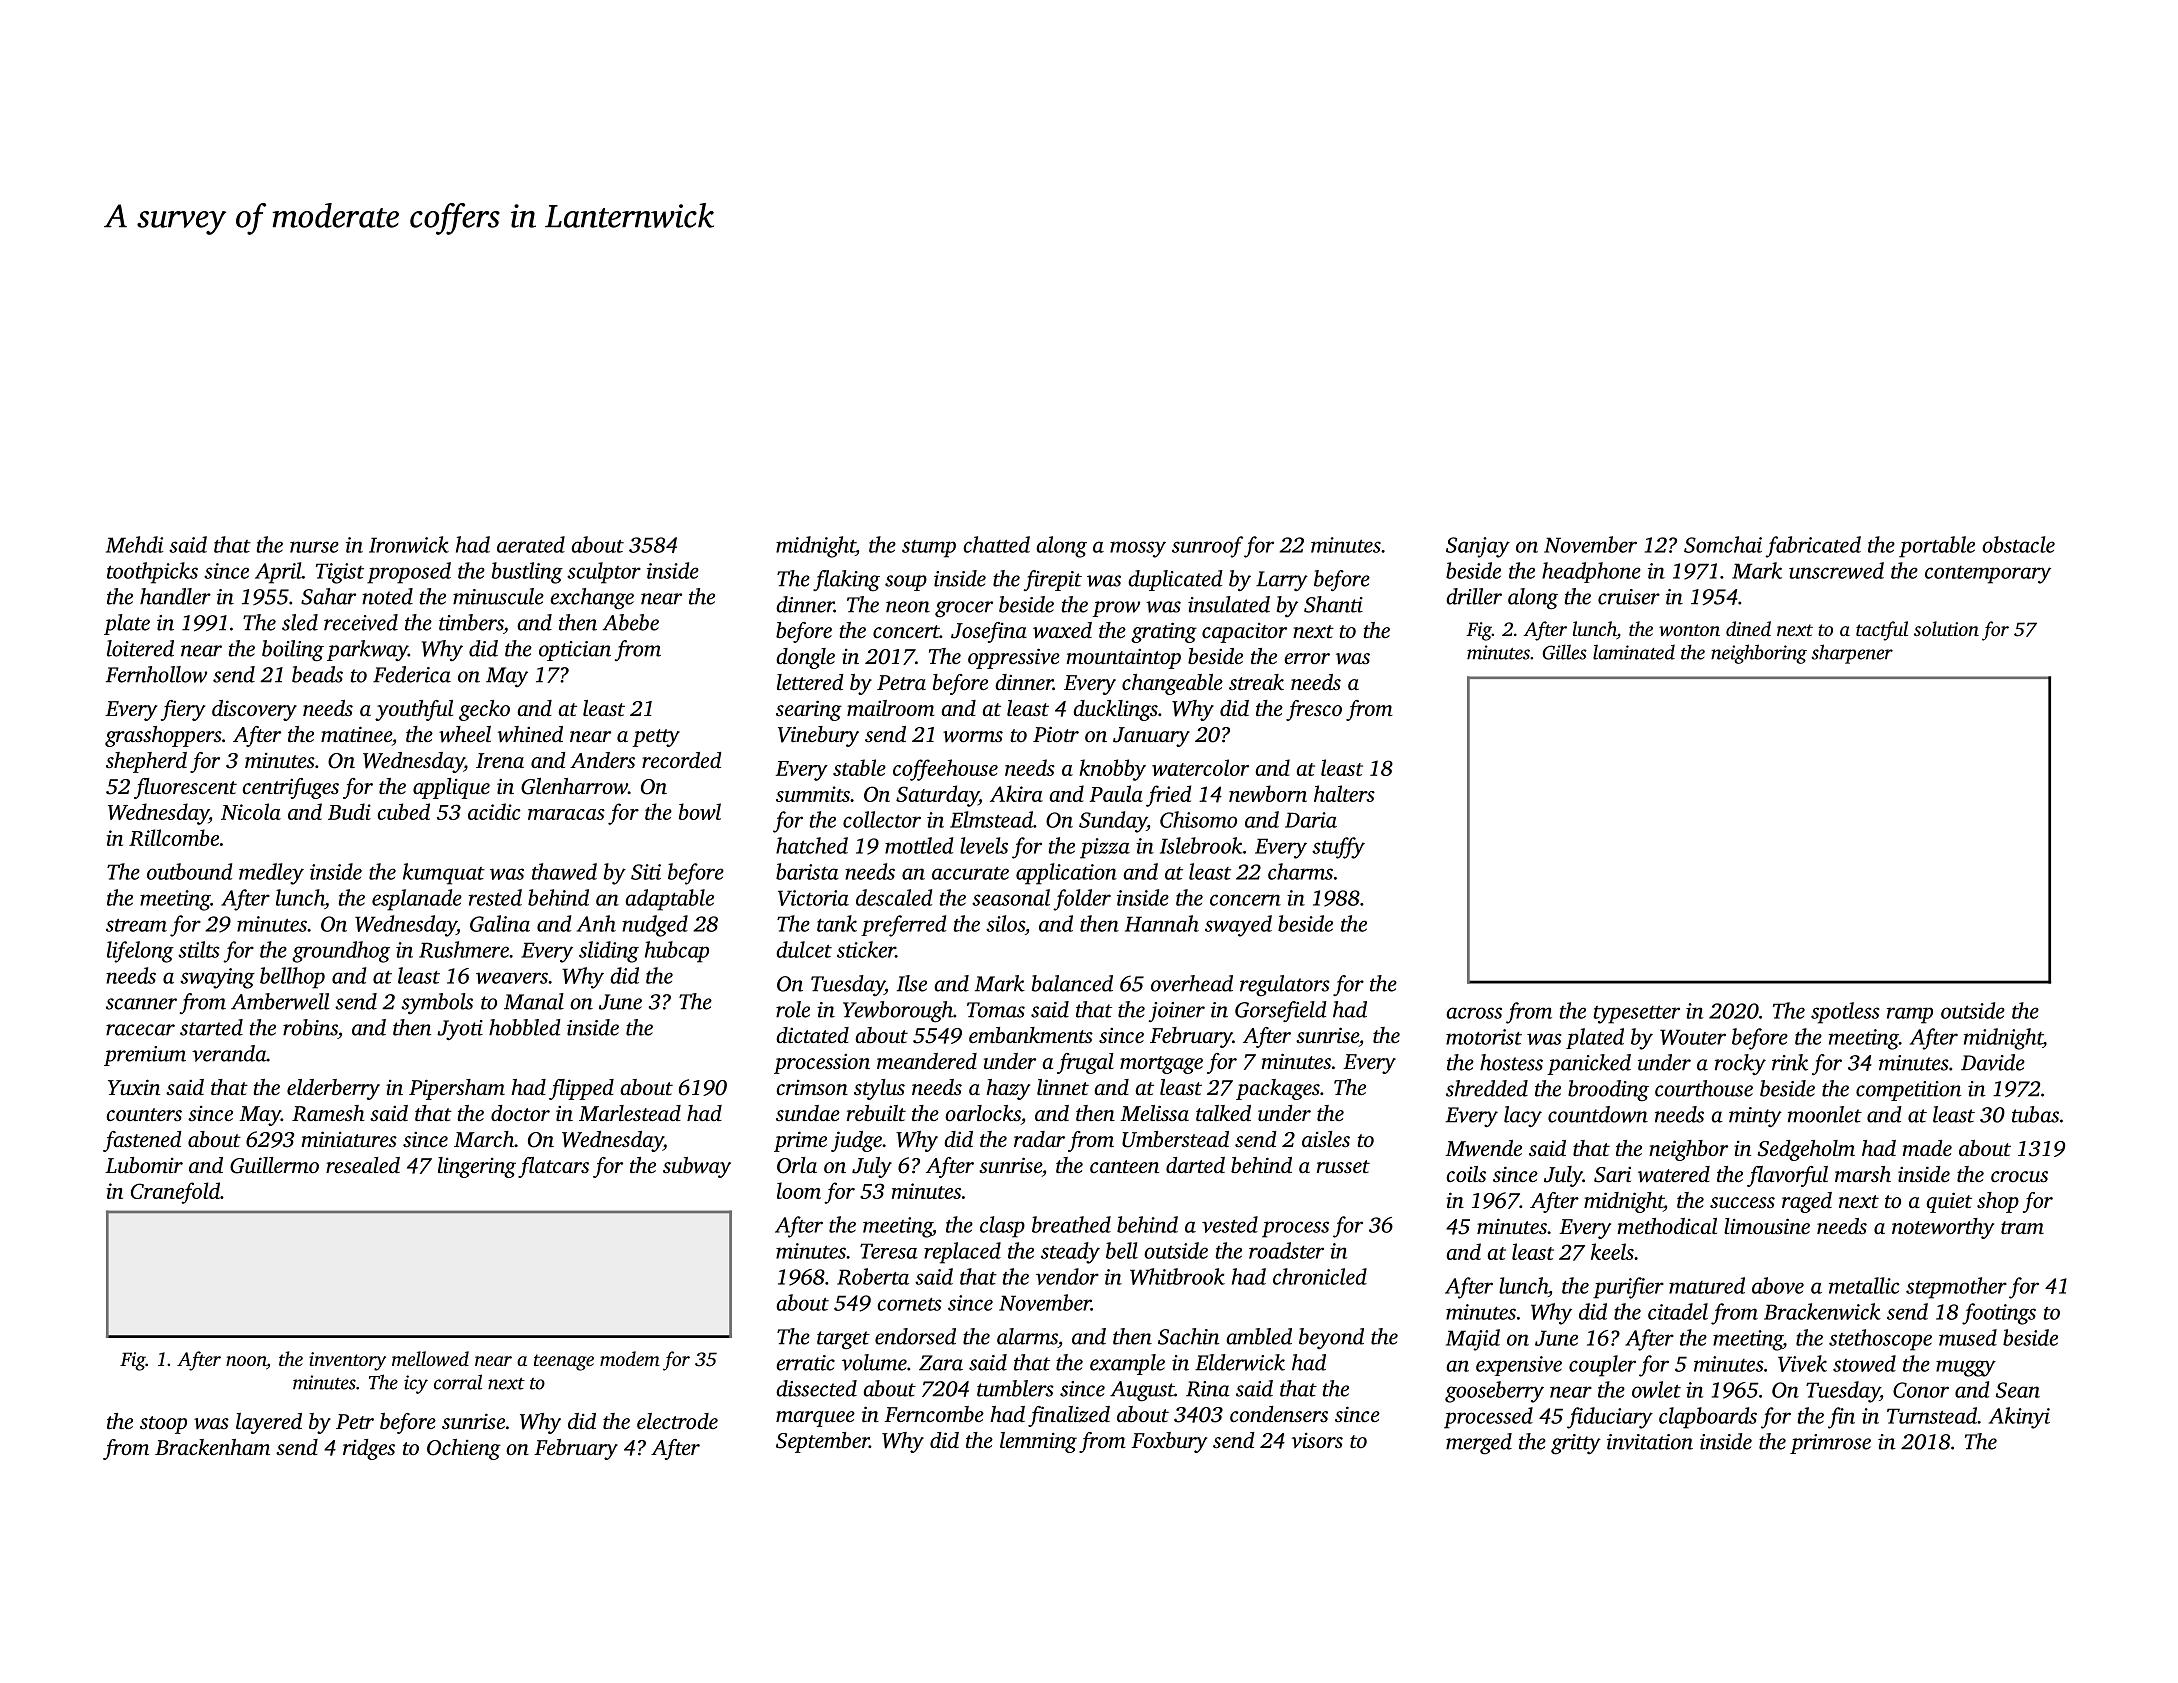  I want to click on tram, so click(2022, 1227).
